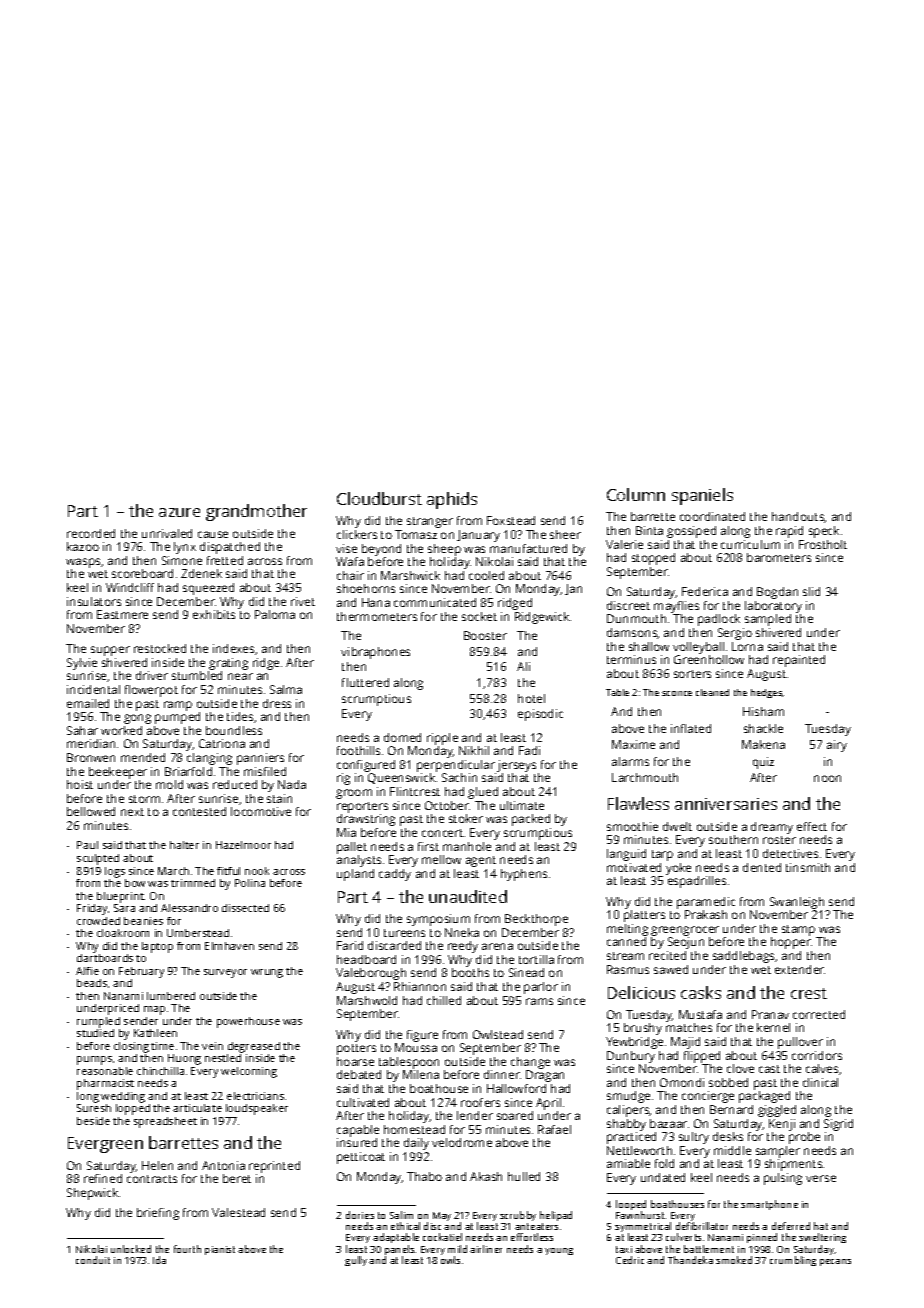  I want to click on panels, so click(399, 1250).
